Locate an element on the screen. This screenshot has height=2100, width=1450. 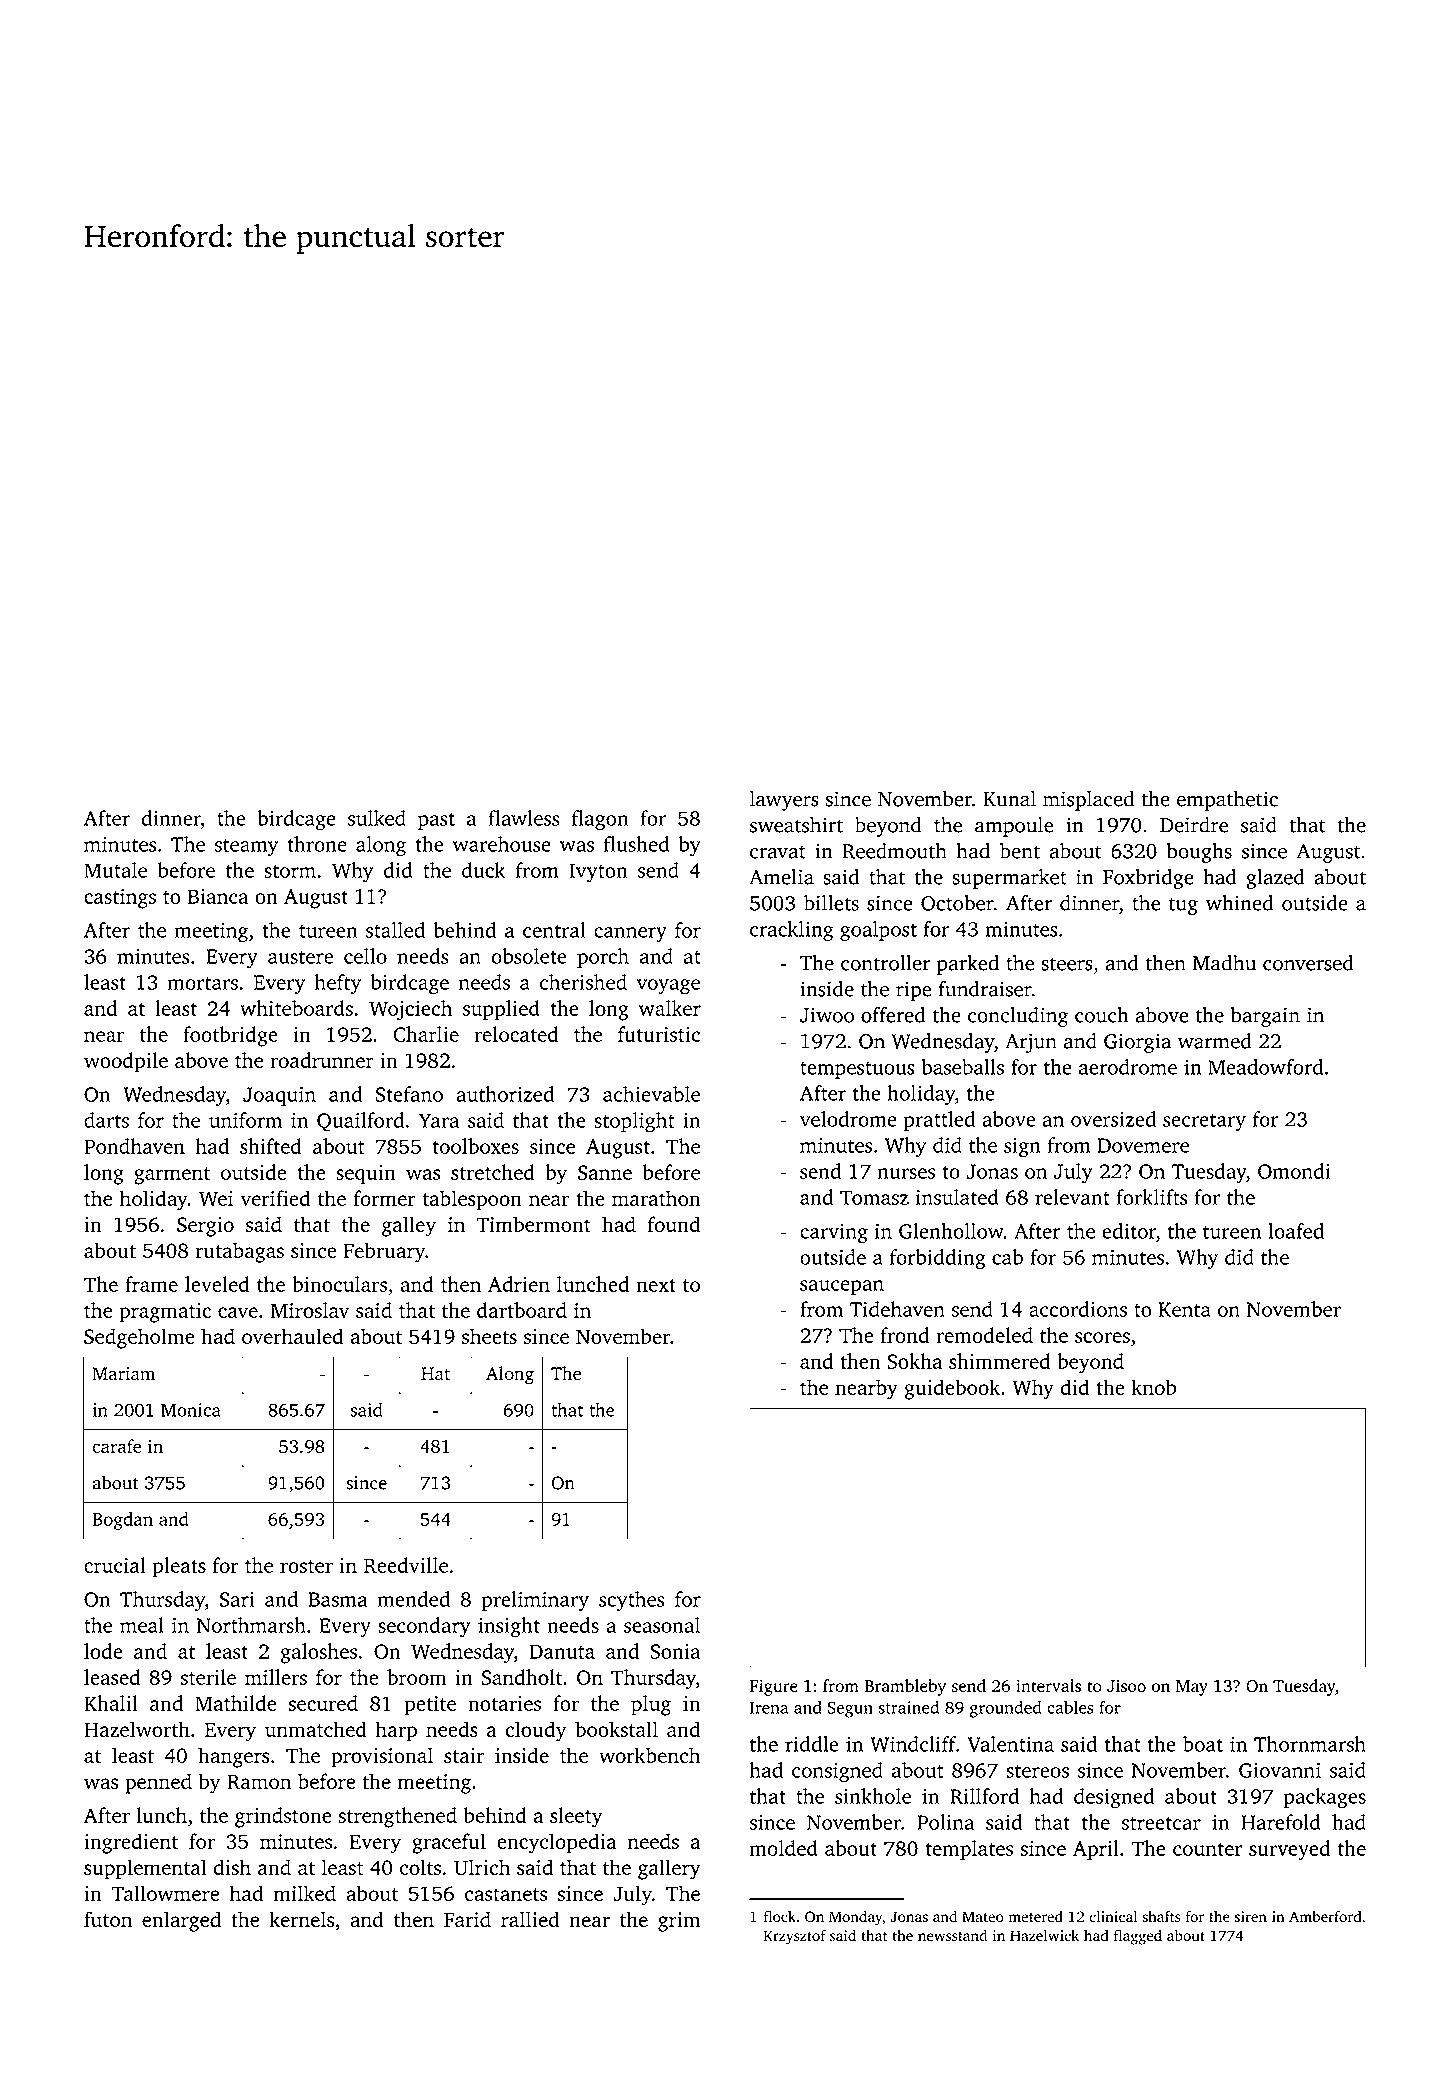
intervals is located at coordinates (1048, 1685).
